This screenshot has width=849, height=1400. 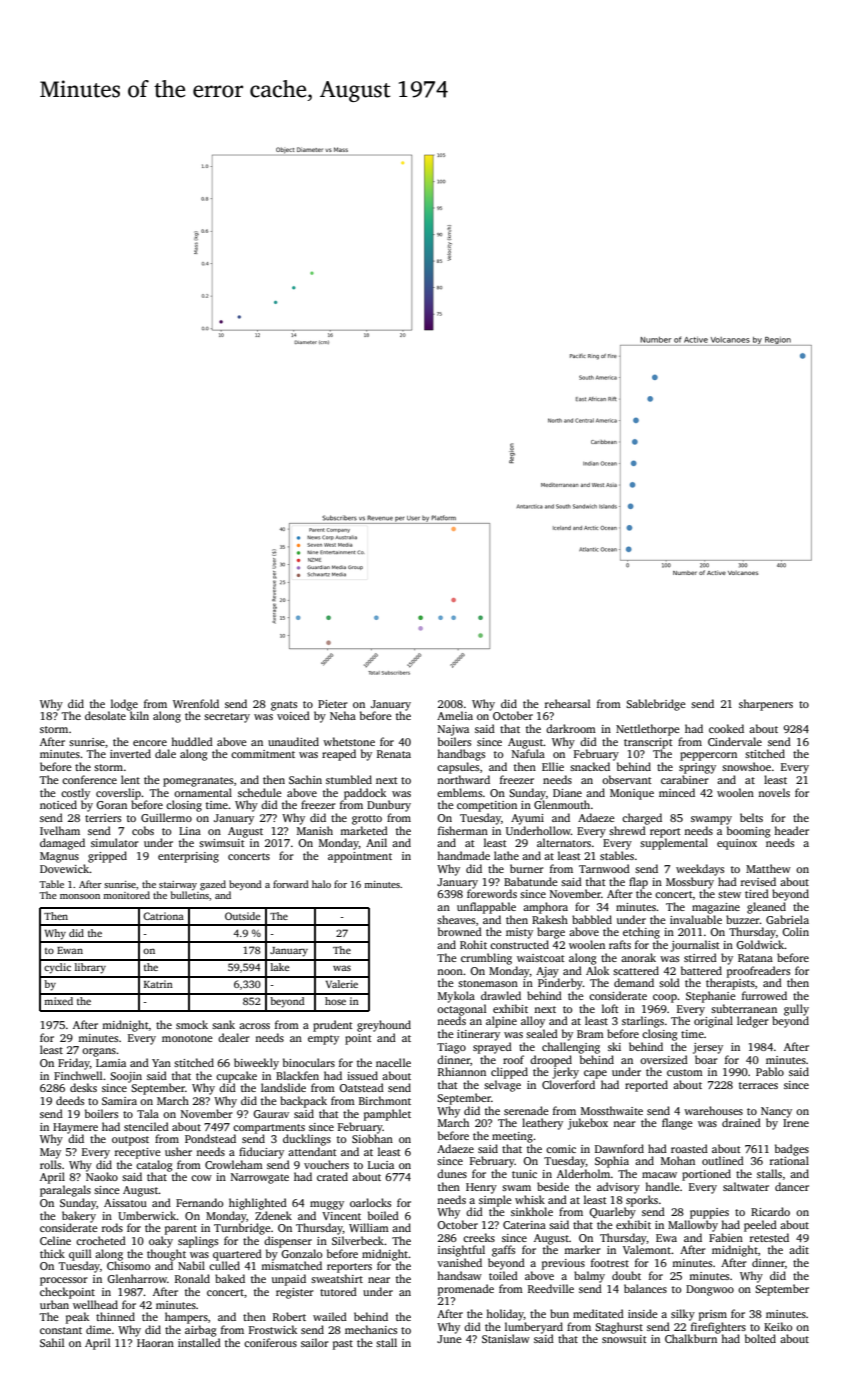 What do you see at coordinates (506, 1338) in the screenshot?
I see `Stanislaw` at bounding box center [506, 1338].
